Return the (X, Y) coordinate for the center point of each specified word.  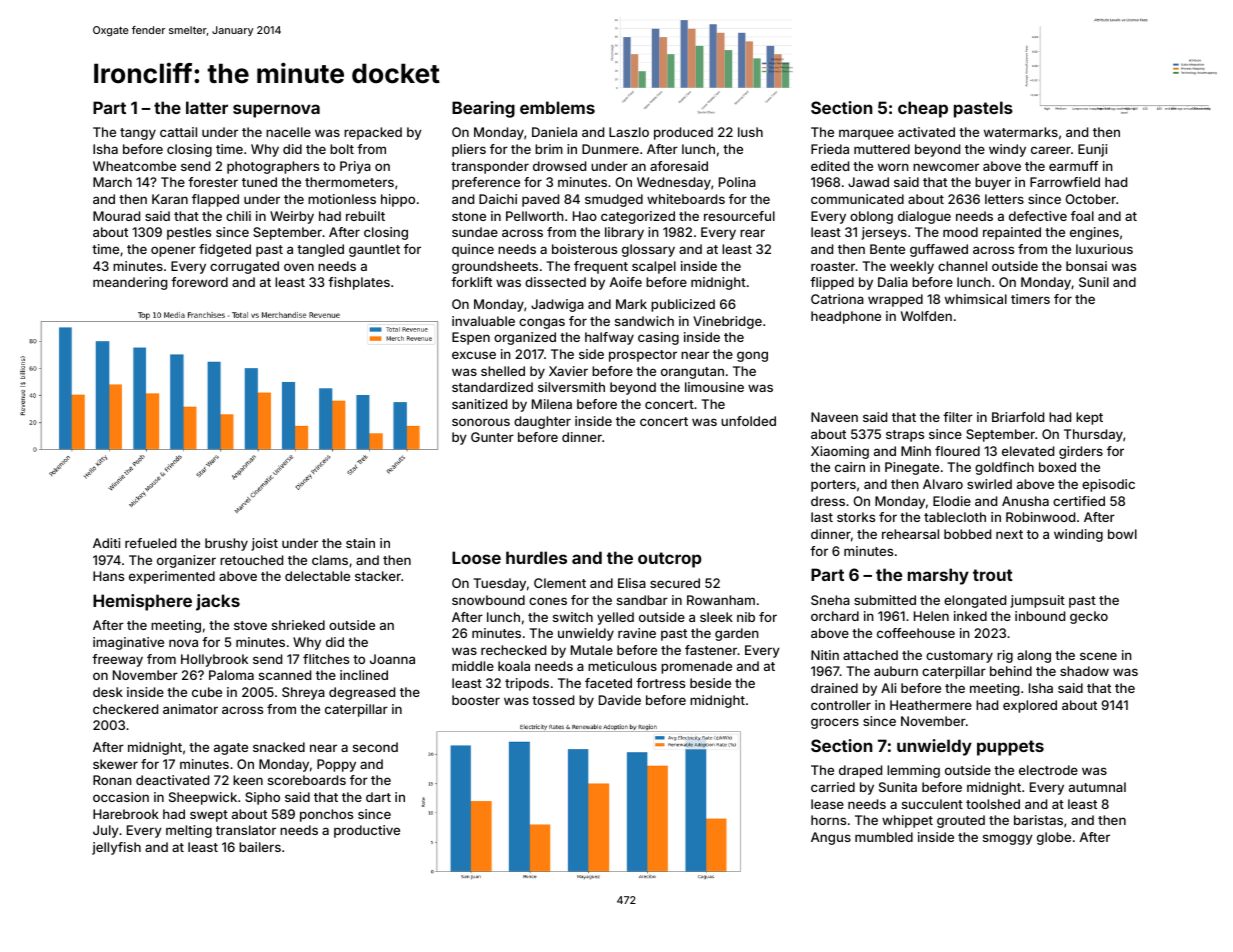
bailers (260, 847)
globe (1054, 838)
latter (207, 107)
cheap (923, 109)
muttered (882, 149)
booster (476, 700)
